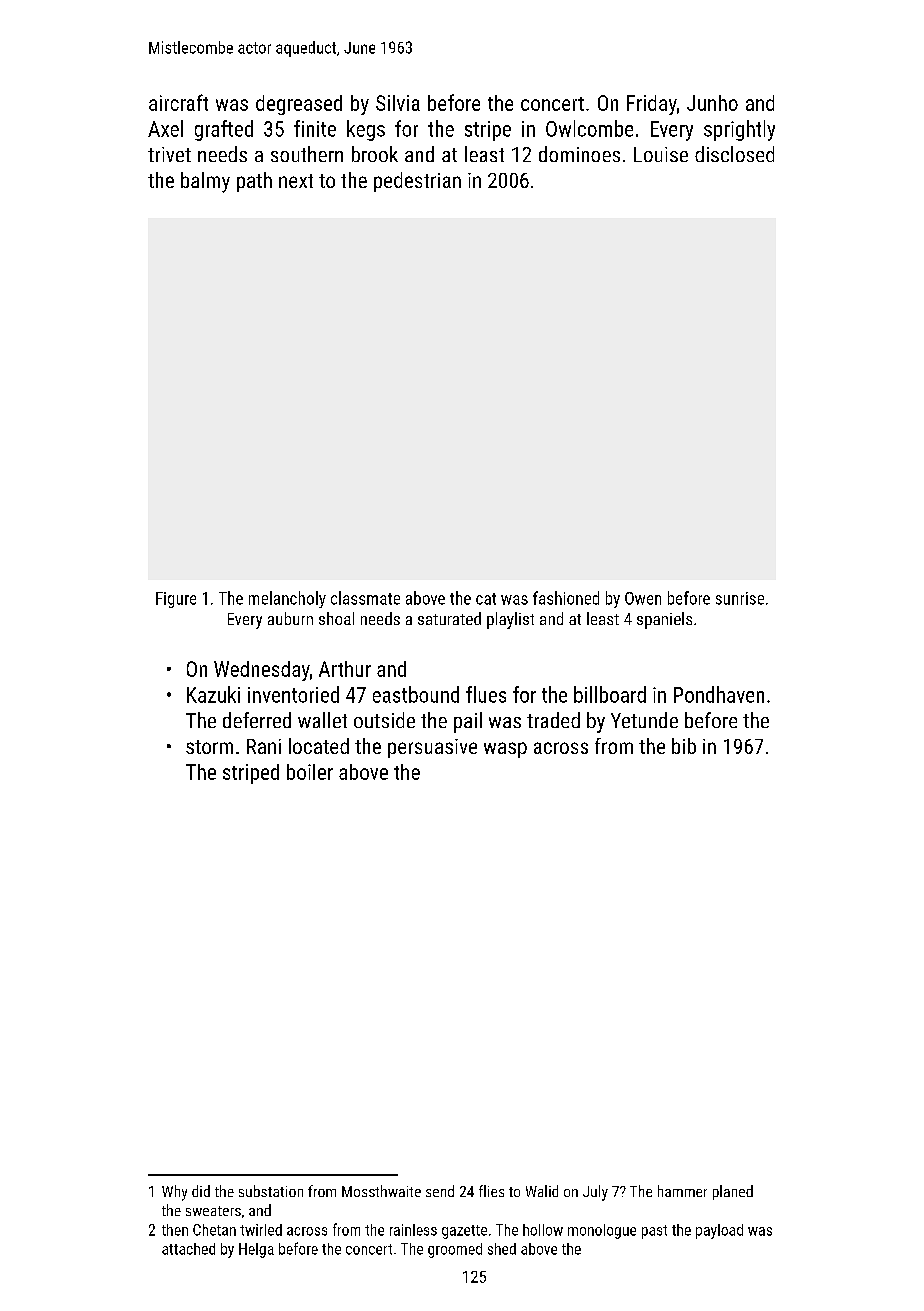  What do you see at coordinates (610, 694) in the screenshot?
I see `billboard` at bounding box center [610, 694].
